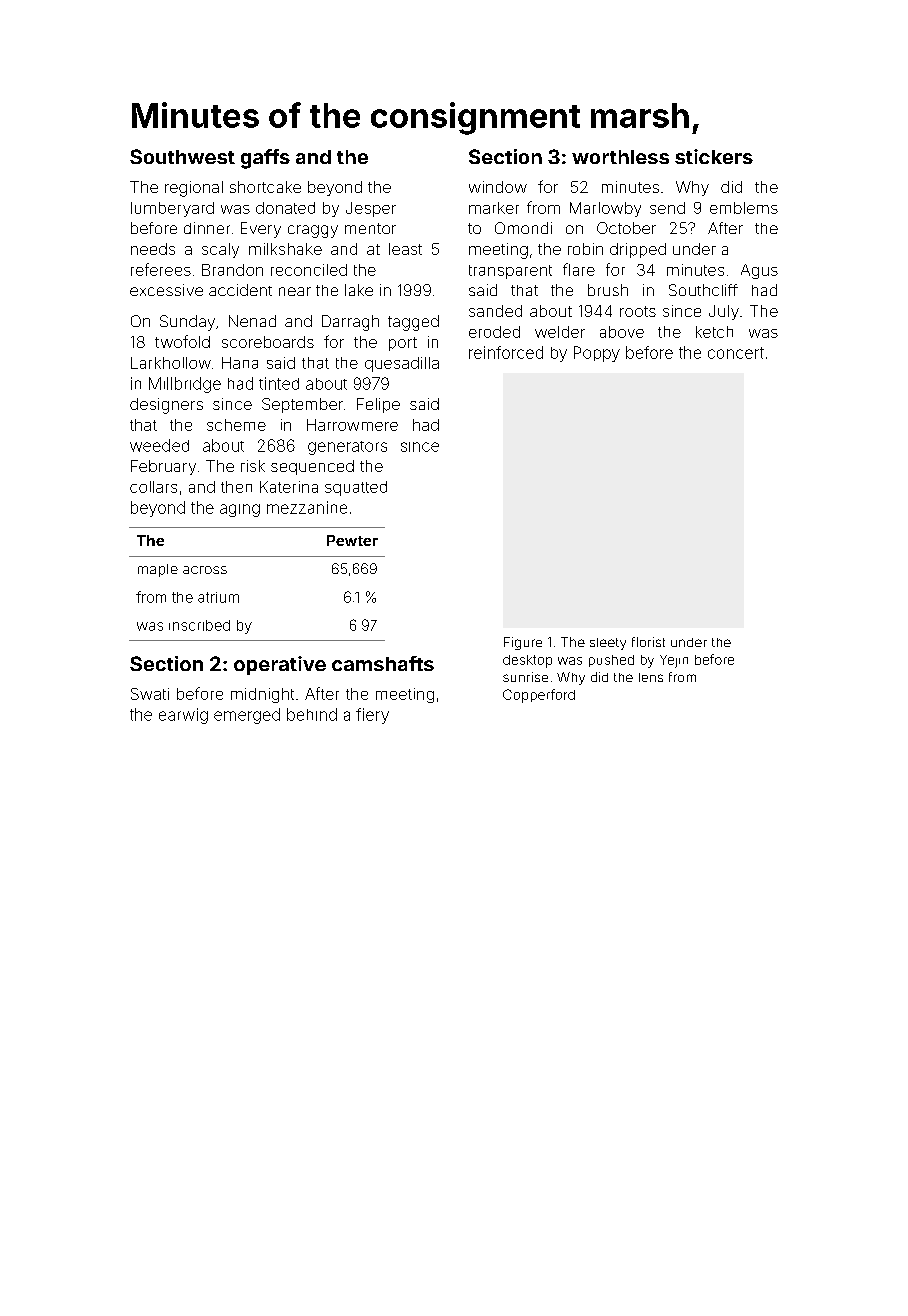 Image resolution: width=908 pixels, height=1316 pixels. What do you see at coordinates (405, 249) in the document?
I see `least` at bounding box center [405, 249].
